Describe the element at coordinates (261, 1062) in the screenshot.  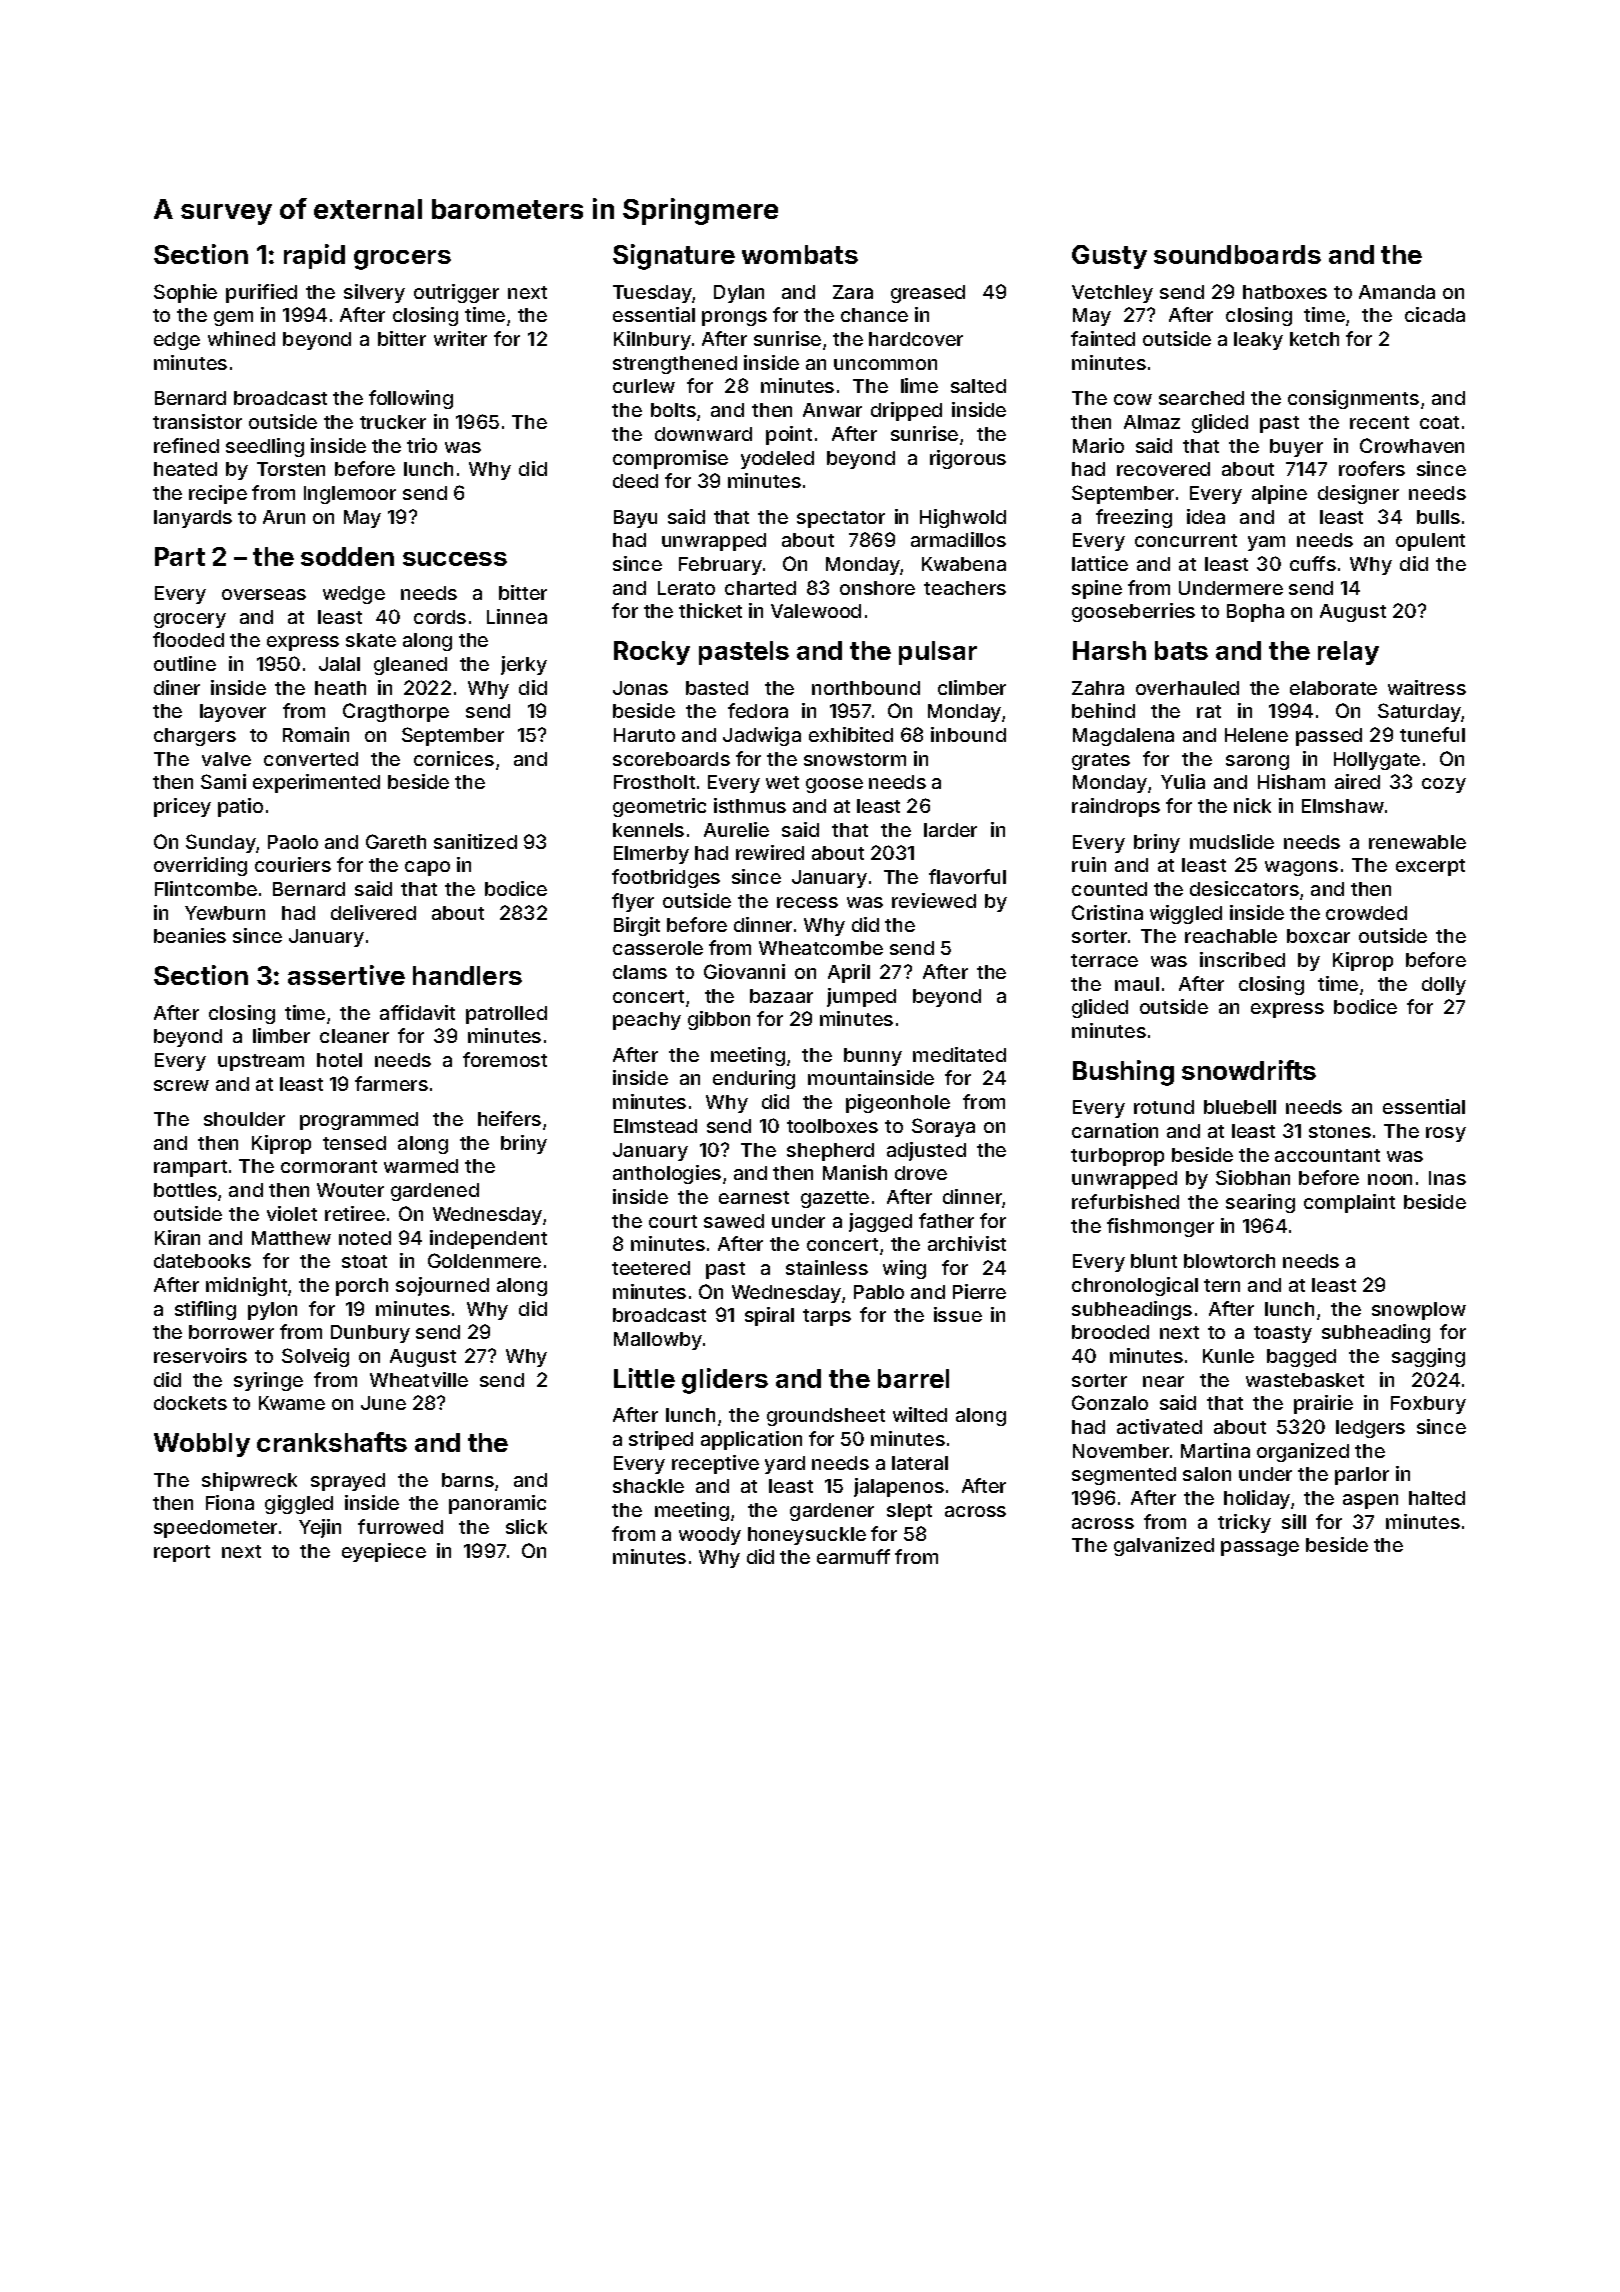
I see `upstream` at that location.
